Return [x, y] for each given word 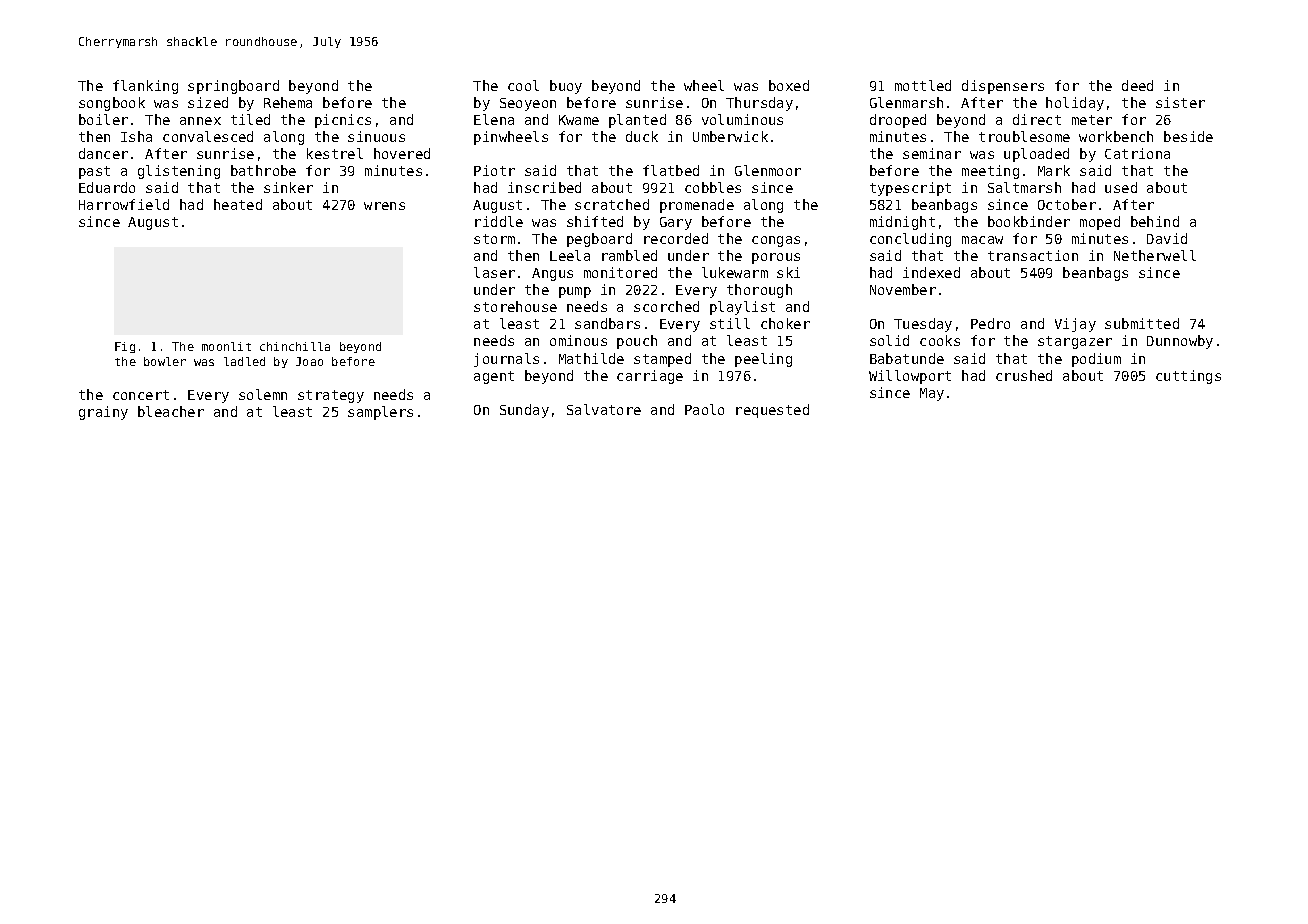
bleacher [171, 411]
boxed [789, 85]
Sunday [524, 411]
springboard [233, 87]
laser [494, 272]
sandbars [607, 323]
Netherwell [1155, 255]
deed [1137, 85]
